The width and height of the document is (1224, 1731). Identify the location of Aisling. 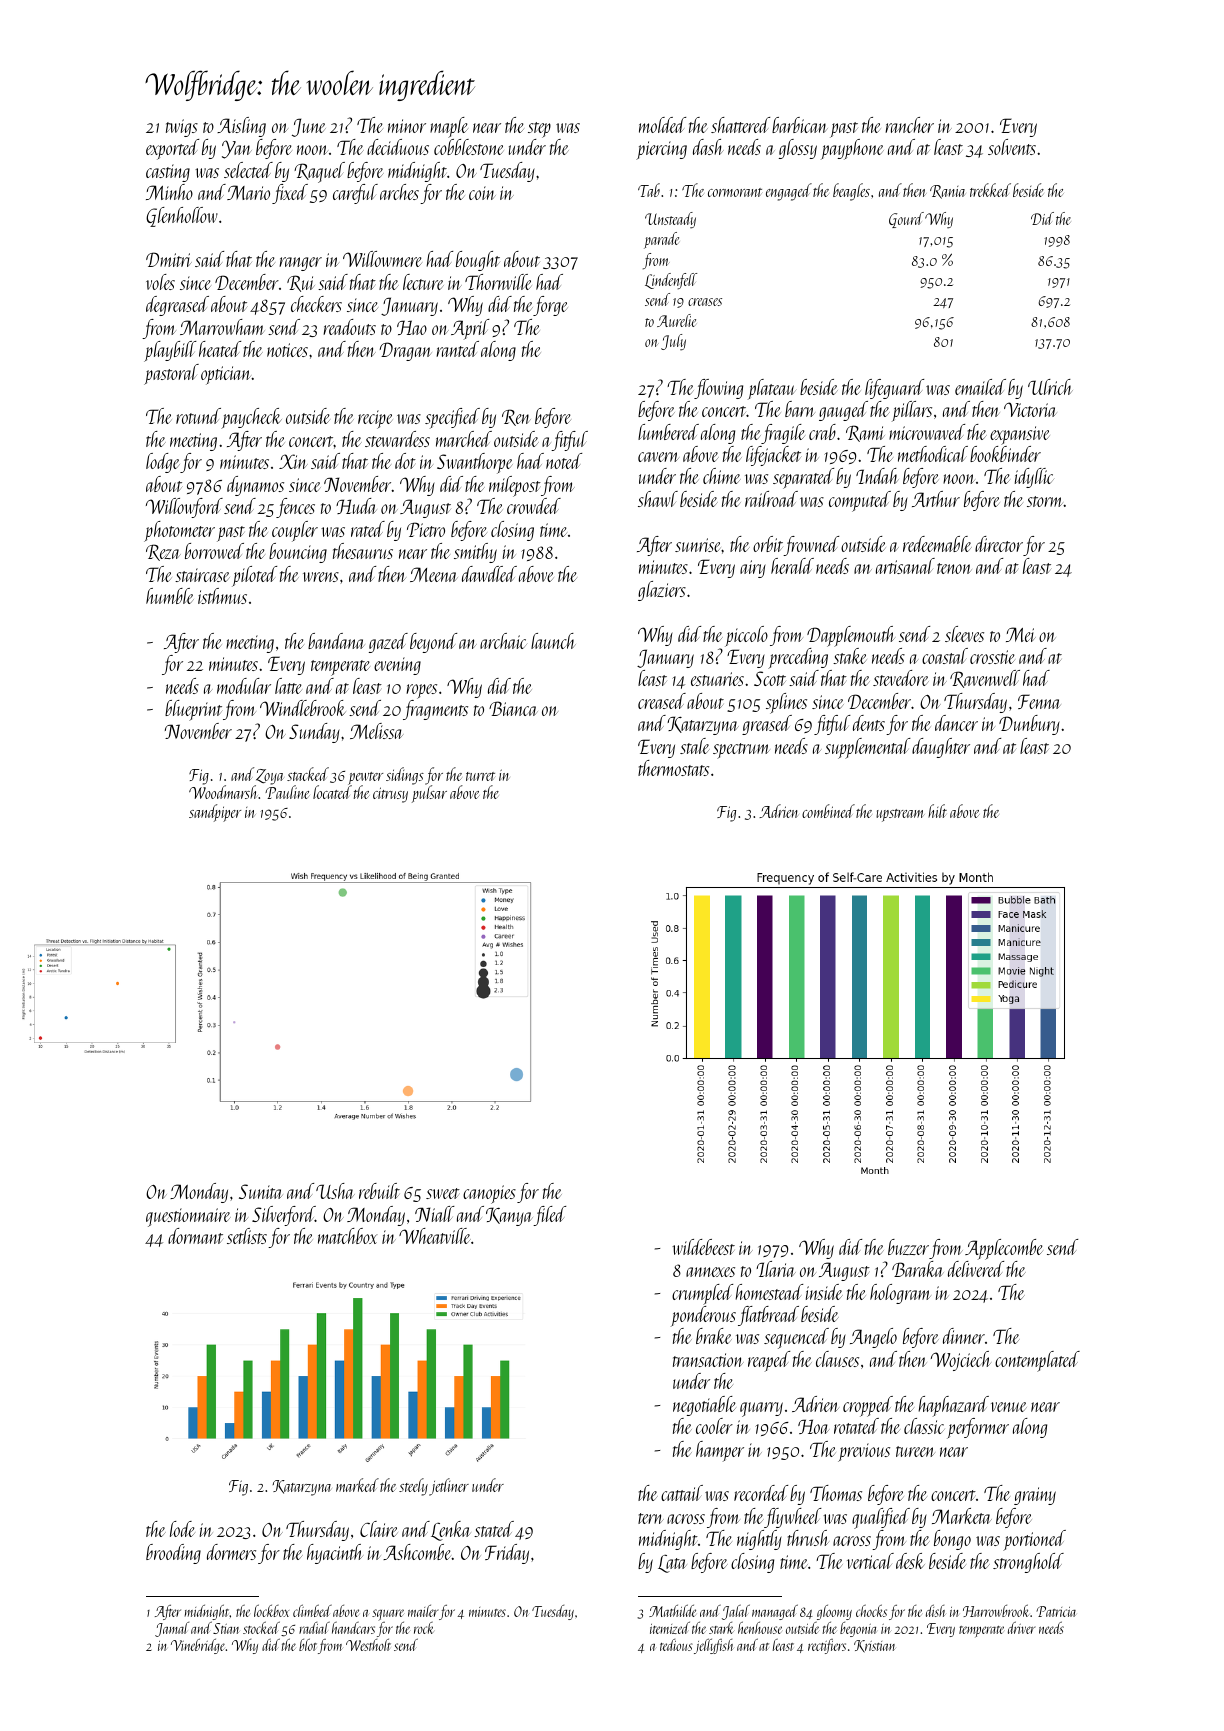
(241, 127).
